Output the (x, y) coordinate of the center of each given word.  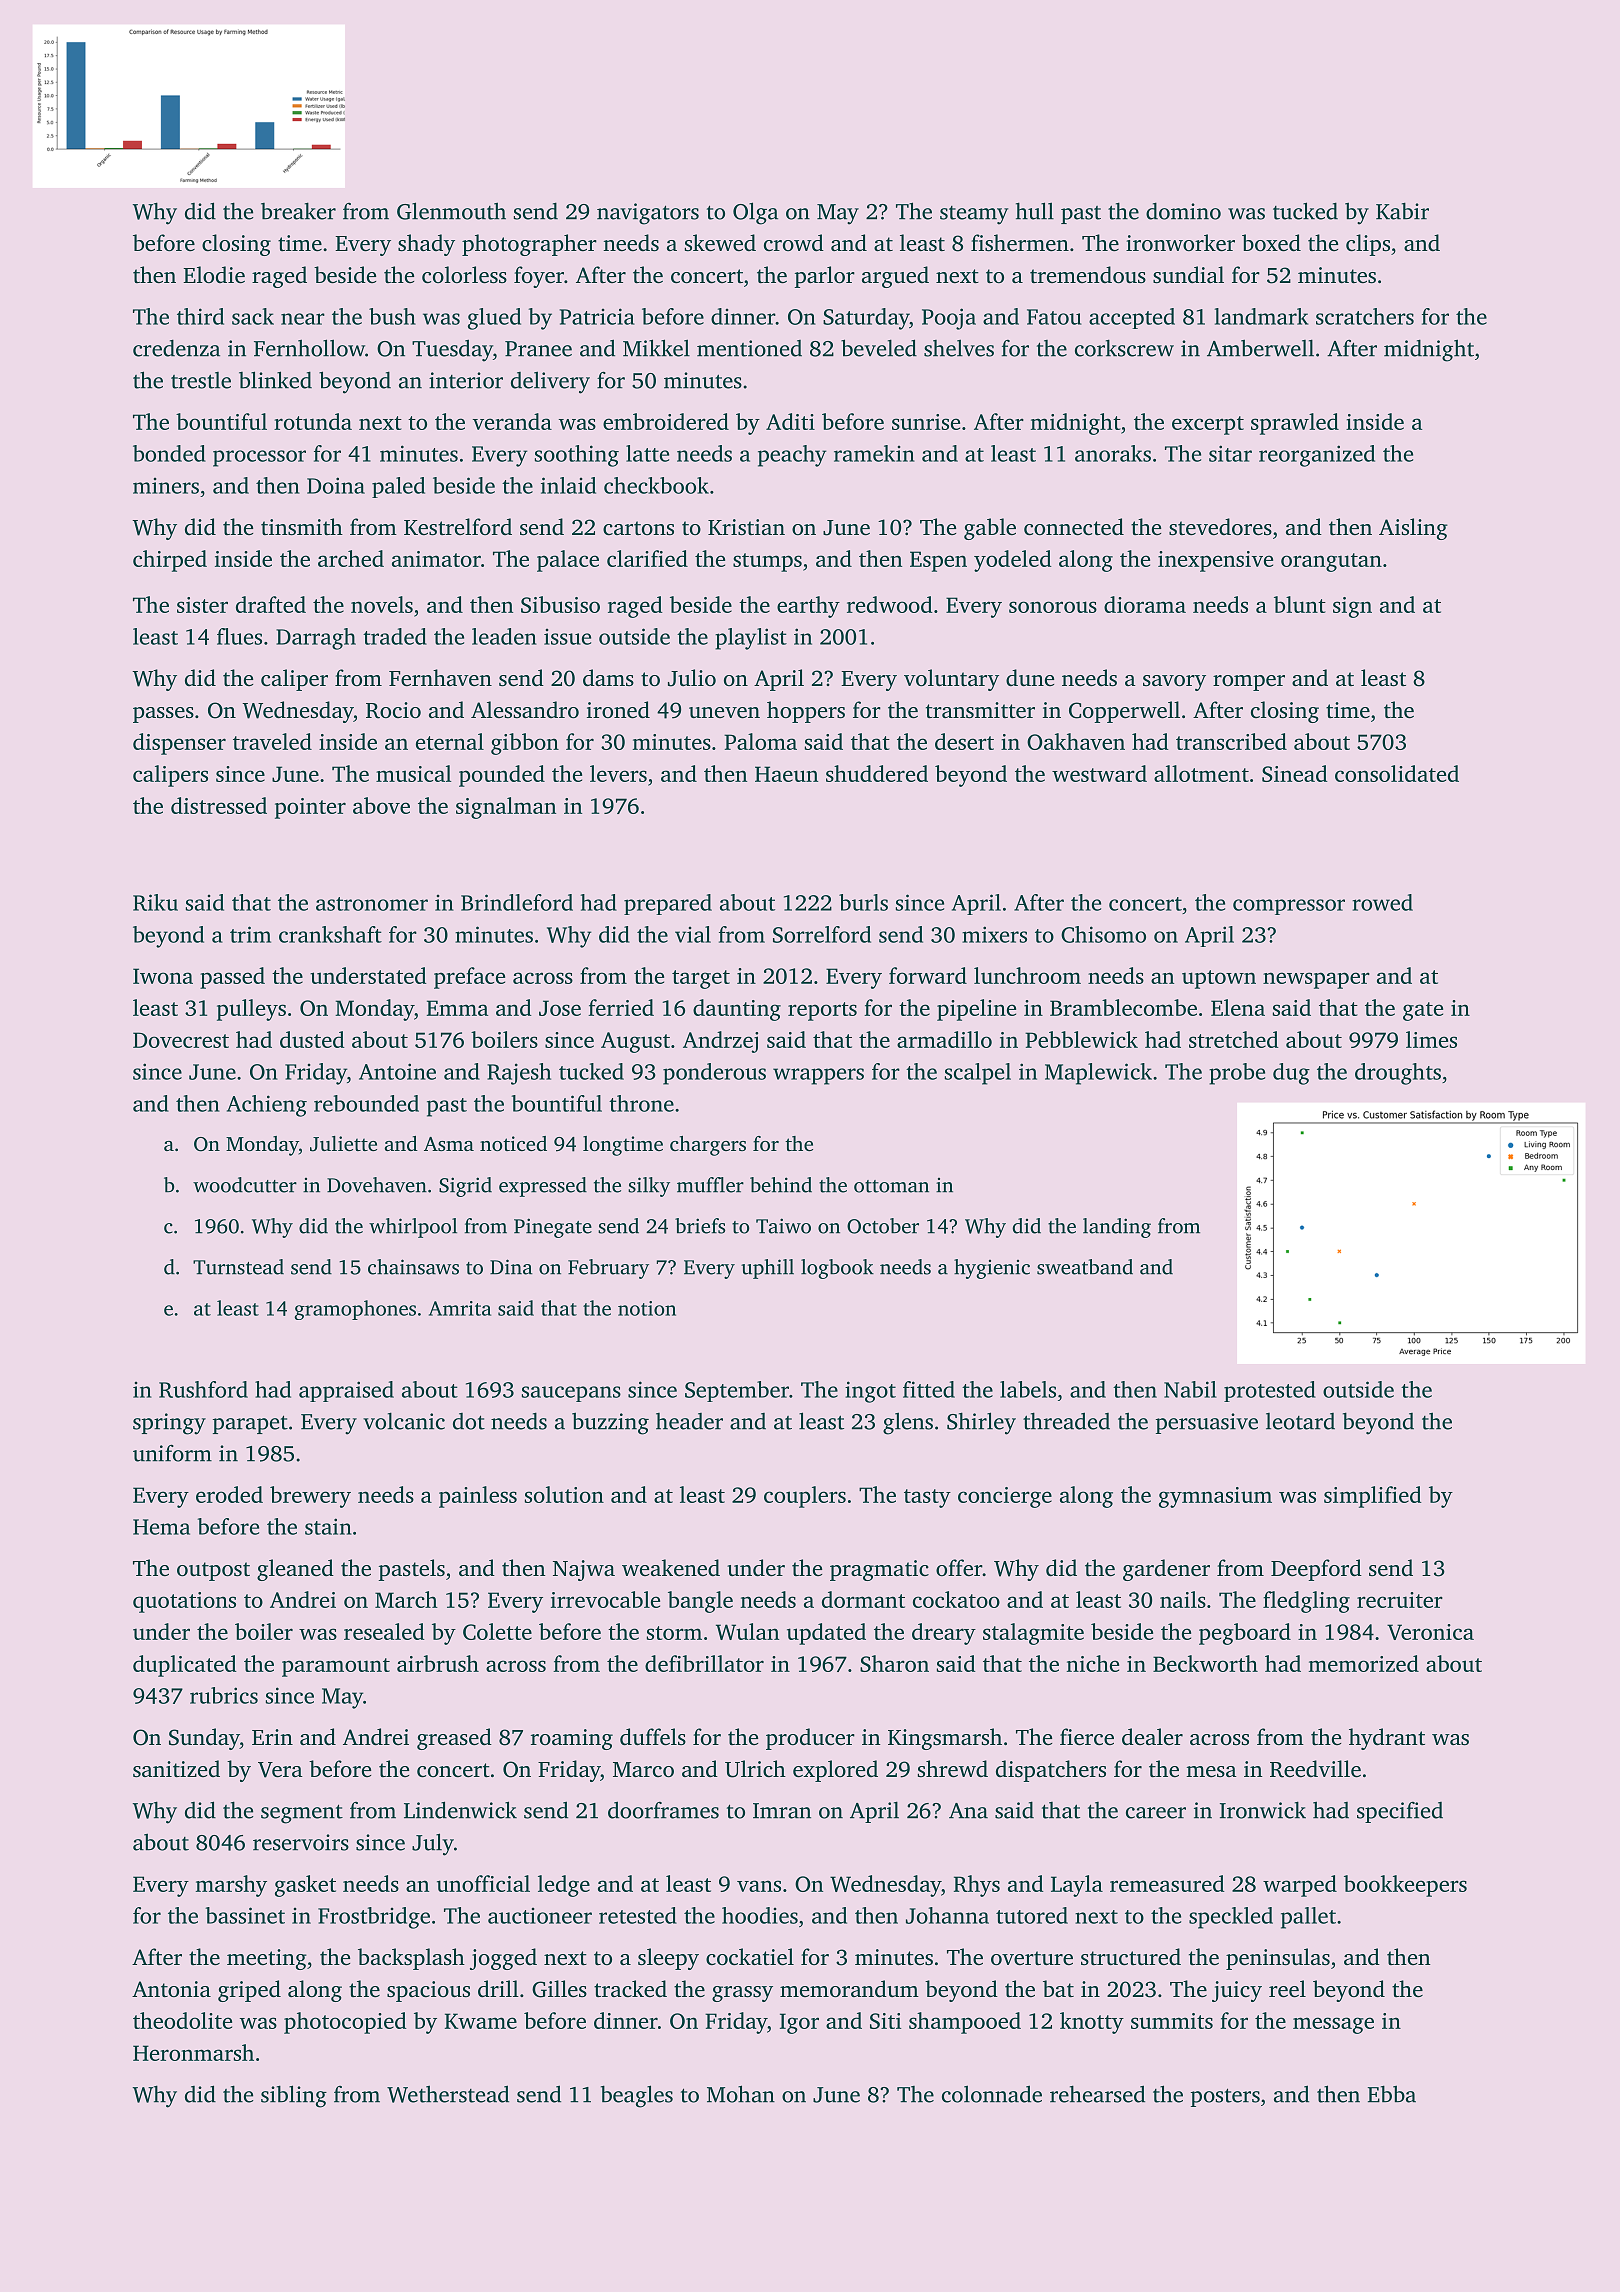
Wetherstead (448, 2094)
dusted (312, 1039)
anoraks (1113, 453)
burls (863, 902)
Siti (885, 2021)
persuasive (1207, 1423)
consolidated (1397, 773)
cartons (638, 528)
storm (674, 1633)
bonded (169, 453)
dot (469, 1421)
